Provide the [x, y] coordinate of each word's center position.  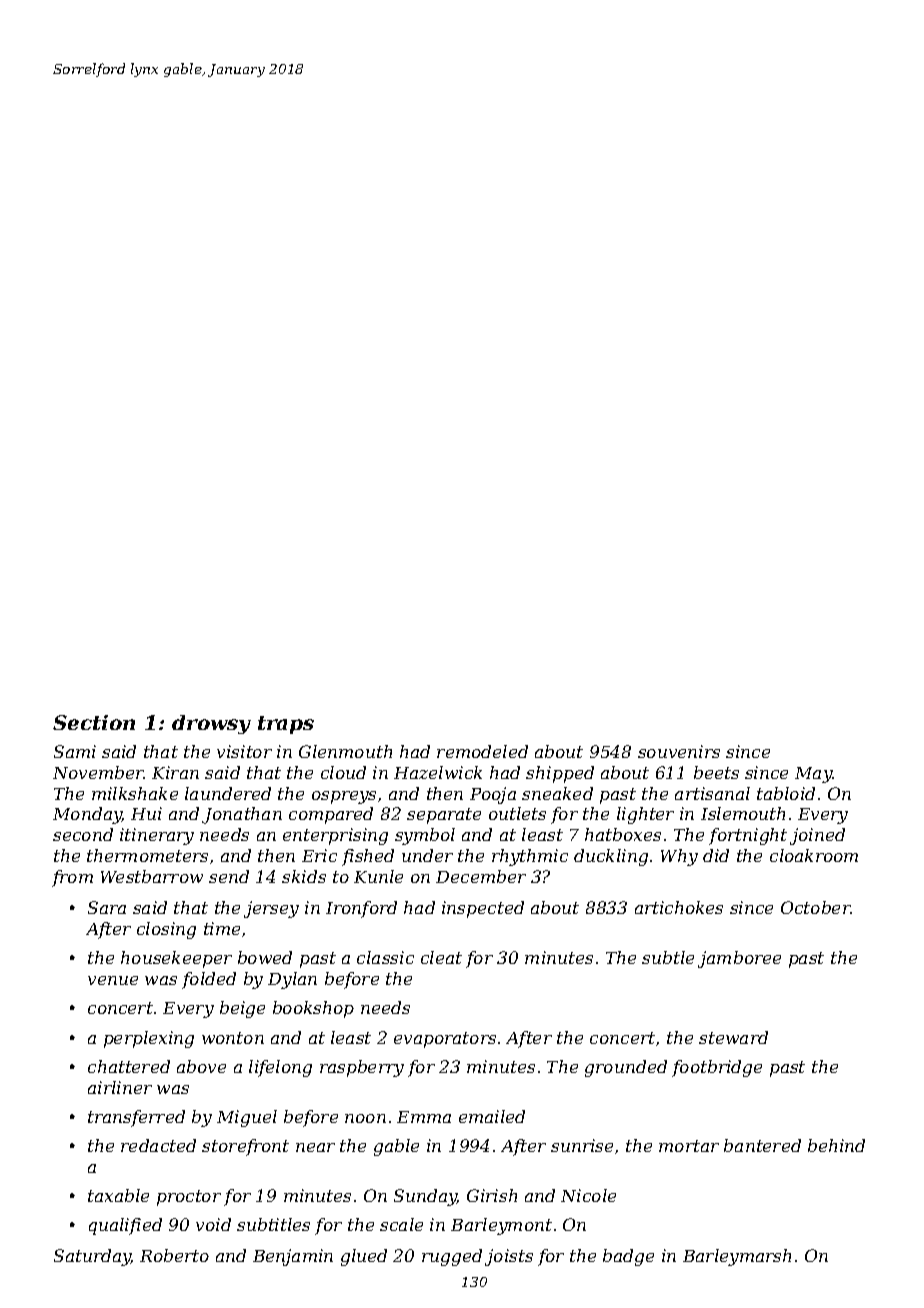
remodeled [482, 751]
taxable [118, 1195]
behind [836, 1145]
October [816, 907]
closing [166, 930]
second [83, 834]
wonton [233, 1038]
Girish [492, 1195]
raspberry [362, 1068]
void [213, 1224]
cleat [441, 957]
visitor [244, 751]
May [814, 775]
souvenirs [679, 751]
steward [733, 1037]
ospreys [344, 797]
